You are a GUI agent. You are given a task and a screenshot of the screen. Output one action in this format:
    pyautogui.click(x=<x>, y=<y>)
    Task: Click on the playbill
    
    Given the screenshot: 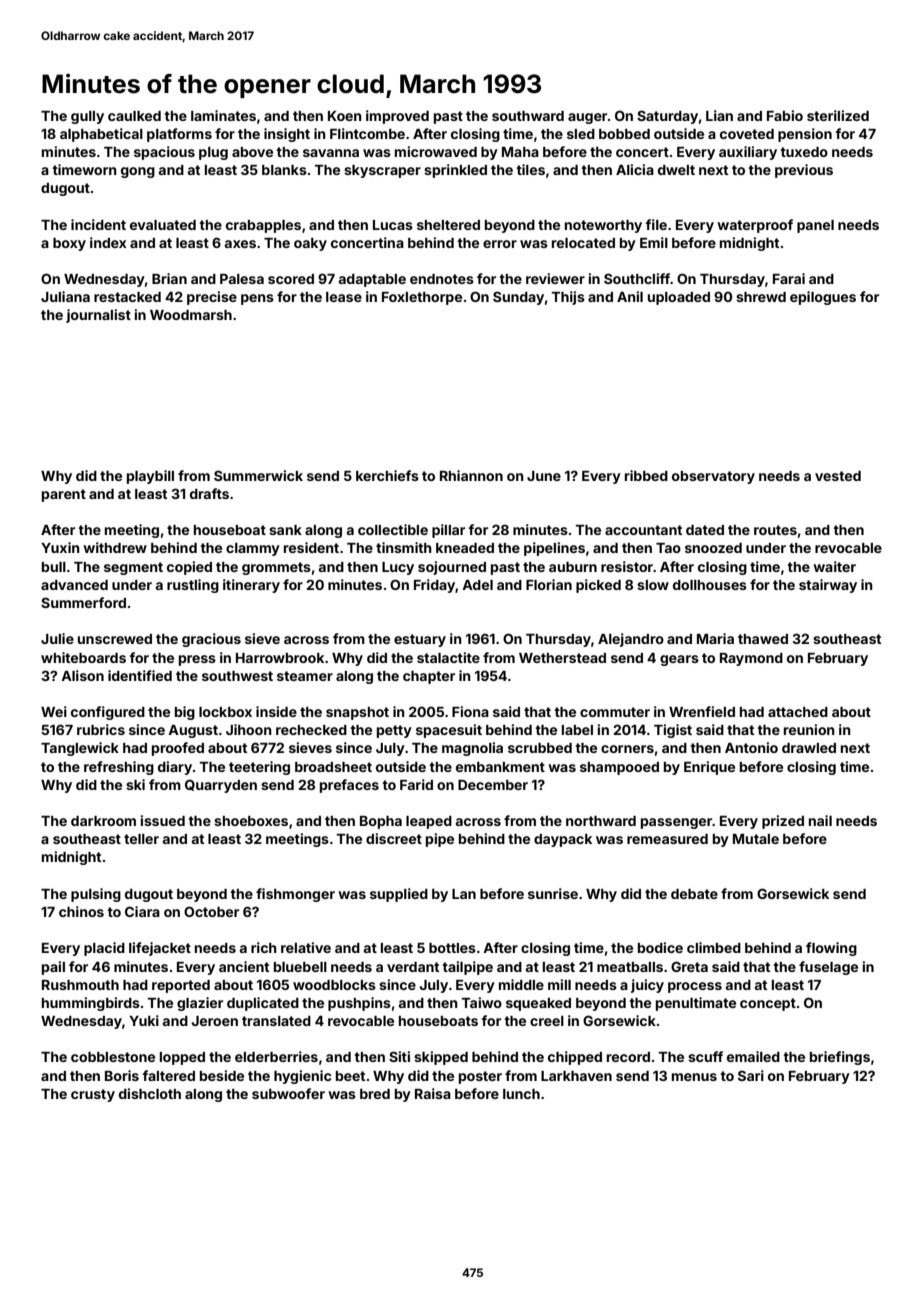 What is the action you would take?
    pyautogui.click(x=150, y=477)
